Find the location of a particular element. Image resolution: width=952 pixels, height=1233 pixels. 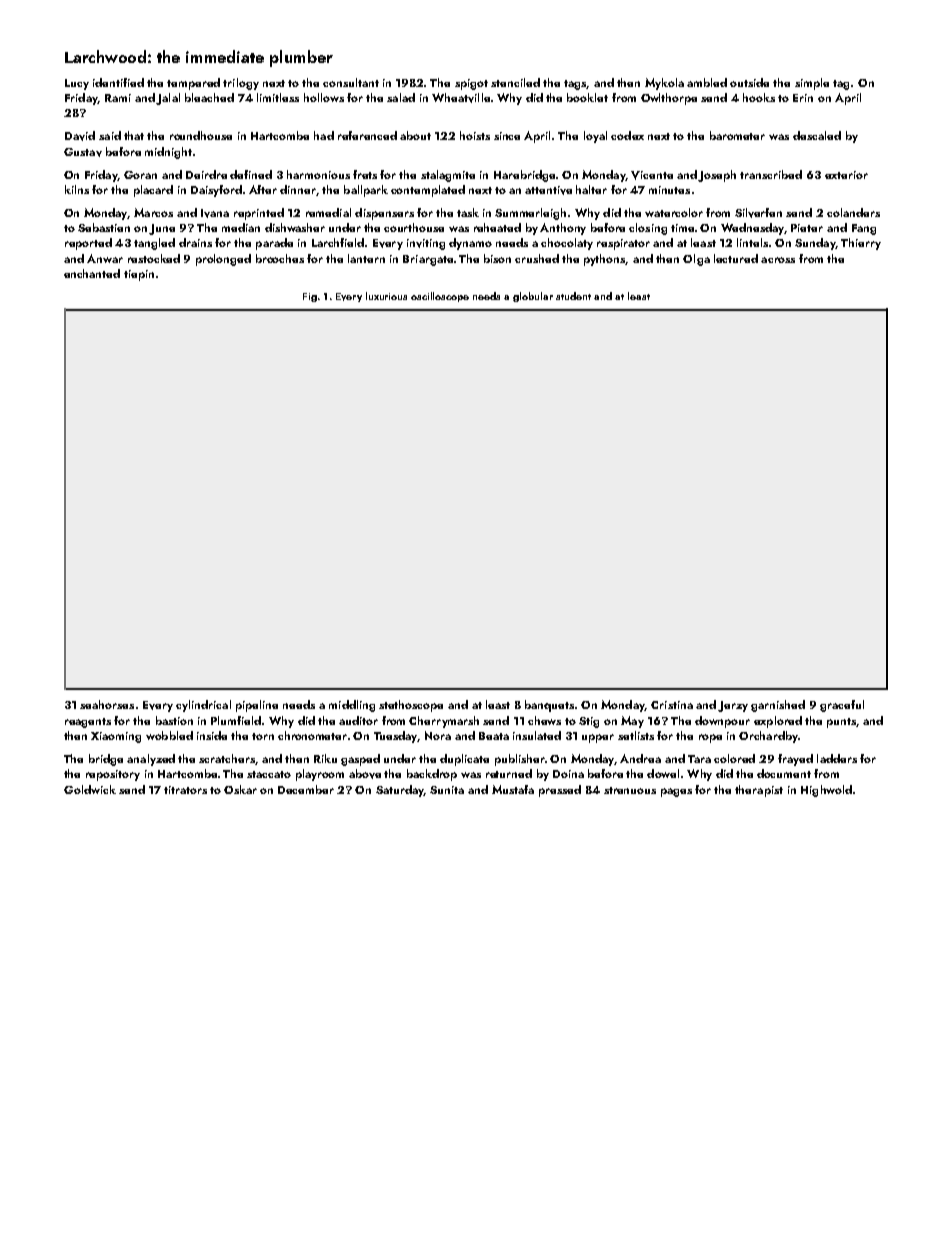

outside is located at coordinates (749, 82).
